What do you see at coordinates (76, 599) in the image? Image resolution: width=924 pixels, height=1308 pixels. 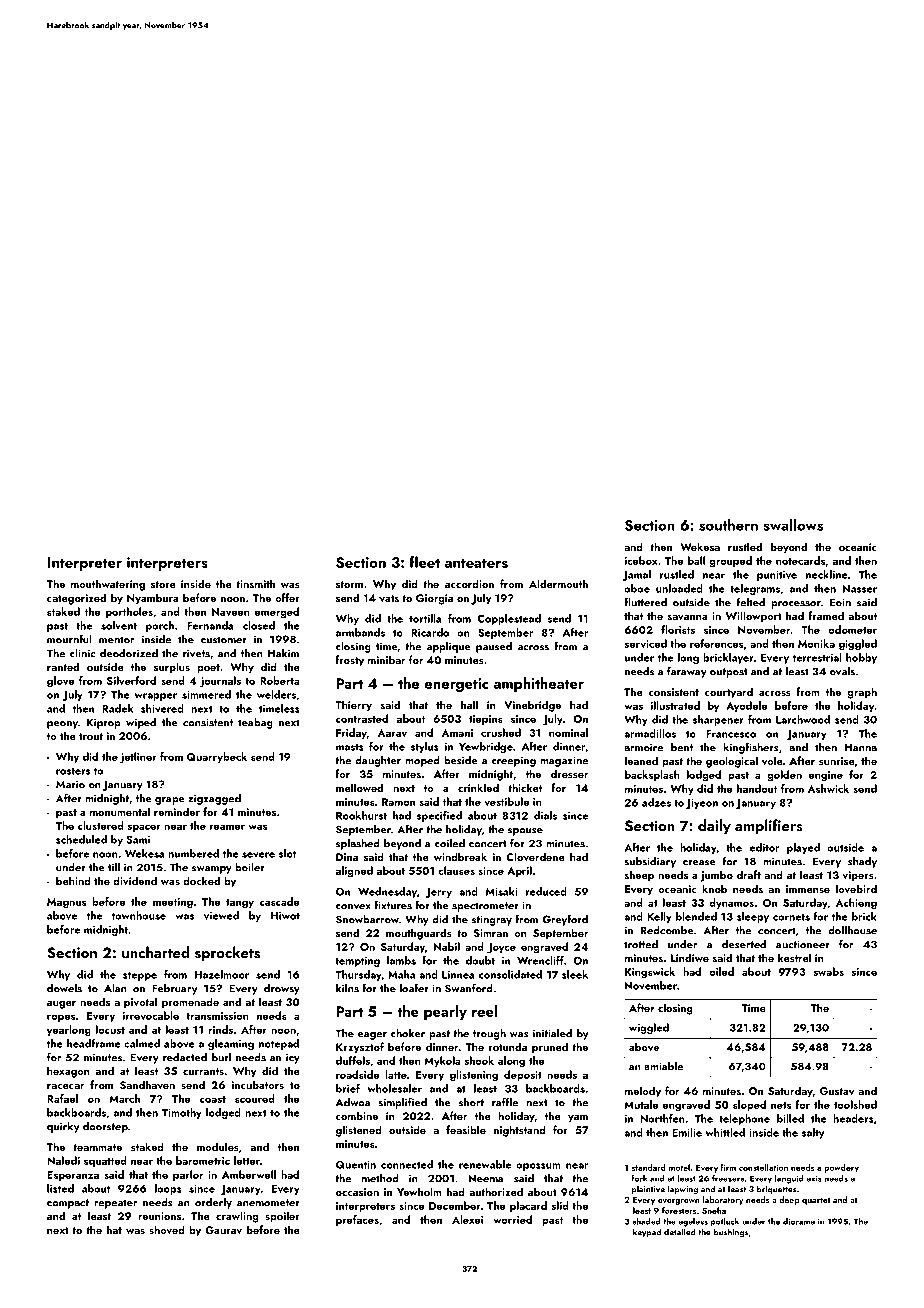 I see `categorized` at bounding box center [76, 599].
